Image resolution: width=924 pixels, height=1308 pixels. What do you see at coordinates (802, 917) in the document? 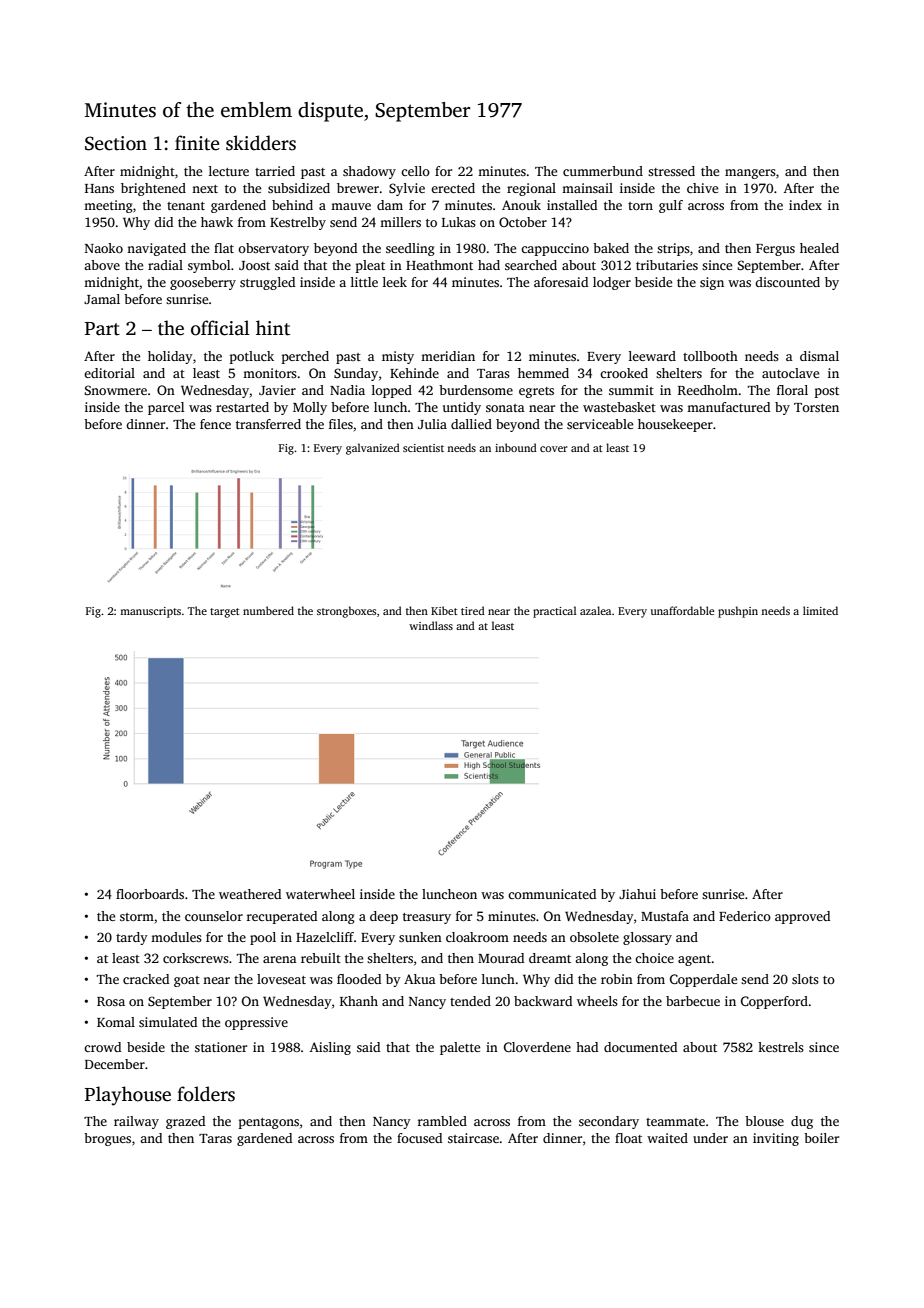
I see `approved` at bounding box center [802, 917].
